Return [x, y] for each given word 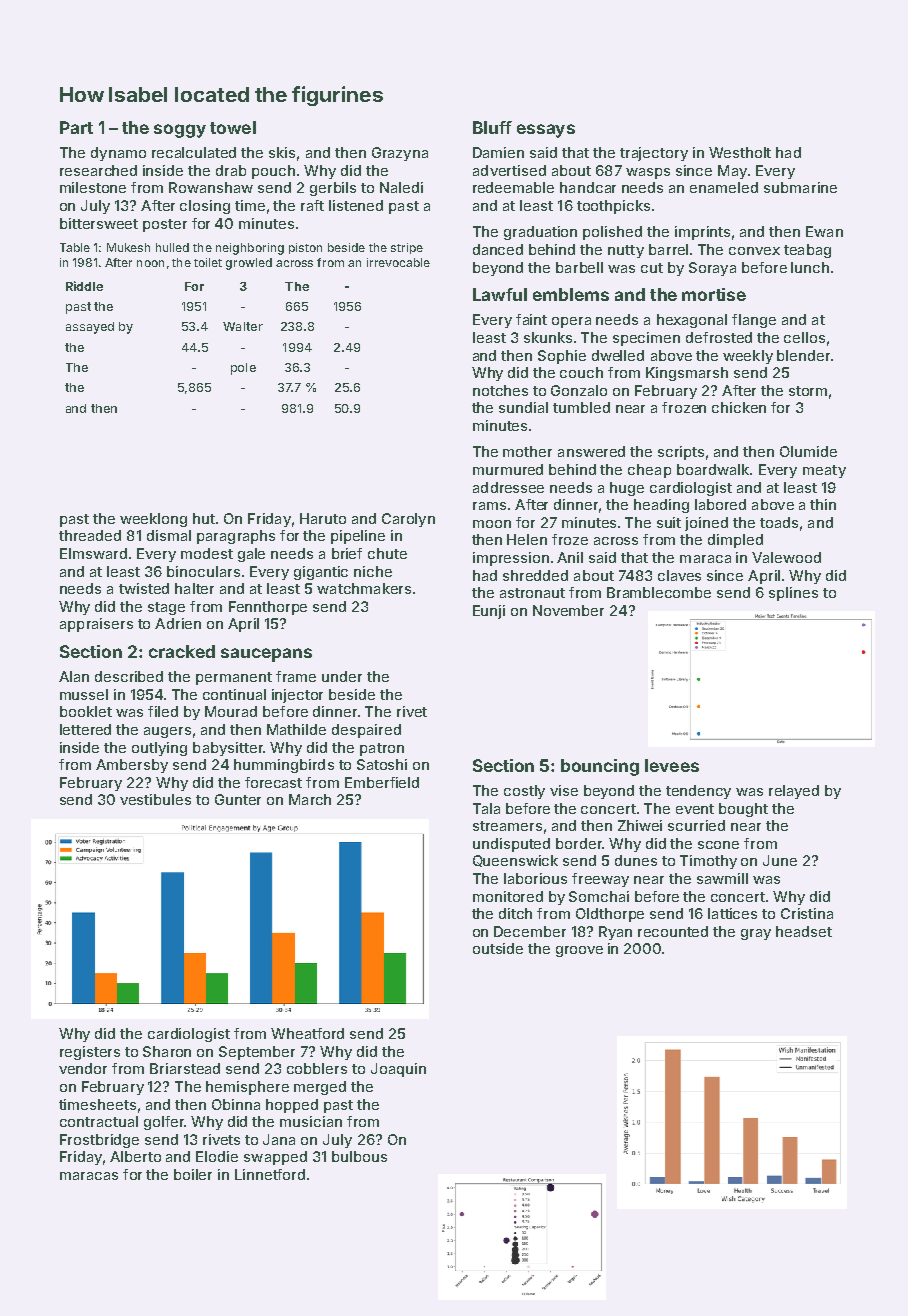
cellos [804, 337]
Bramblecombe [659, 592]
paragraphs [236, 537]
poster [165, 225]
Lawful [500, 294]
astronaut [532, 593]
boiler [193, 1174]
